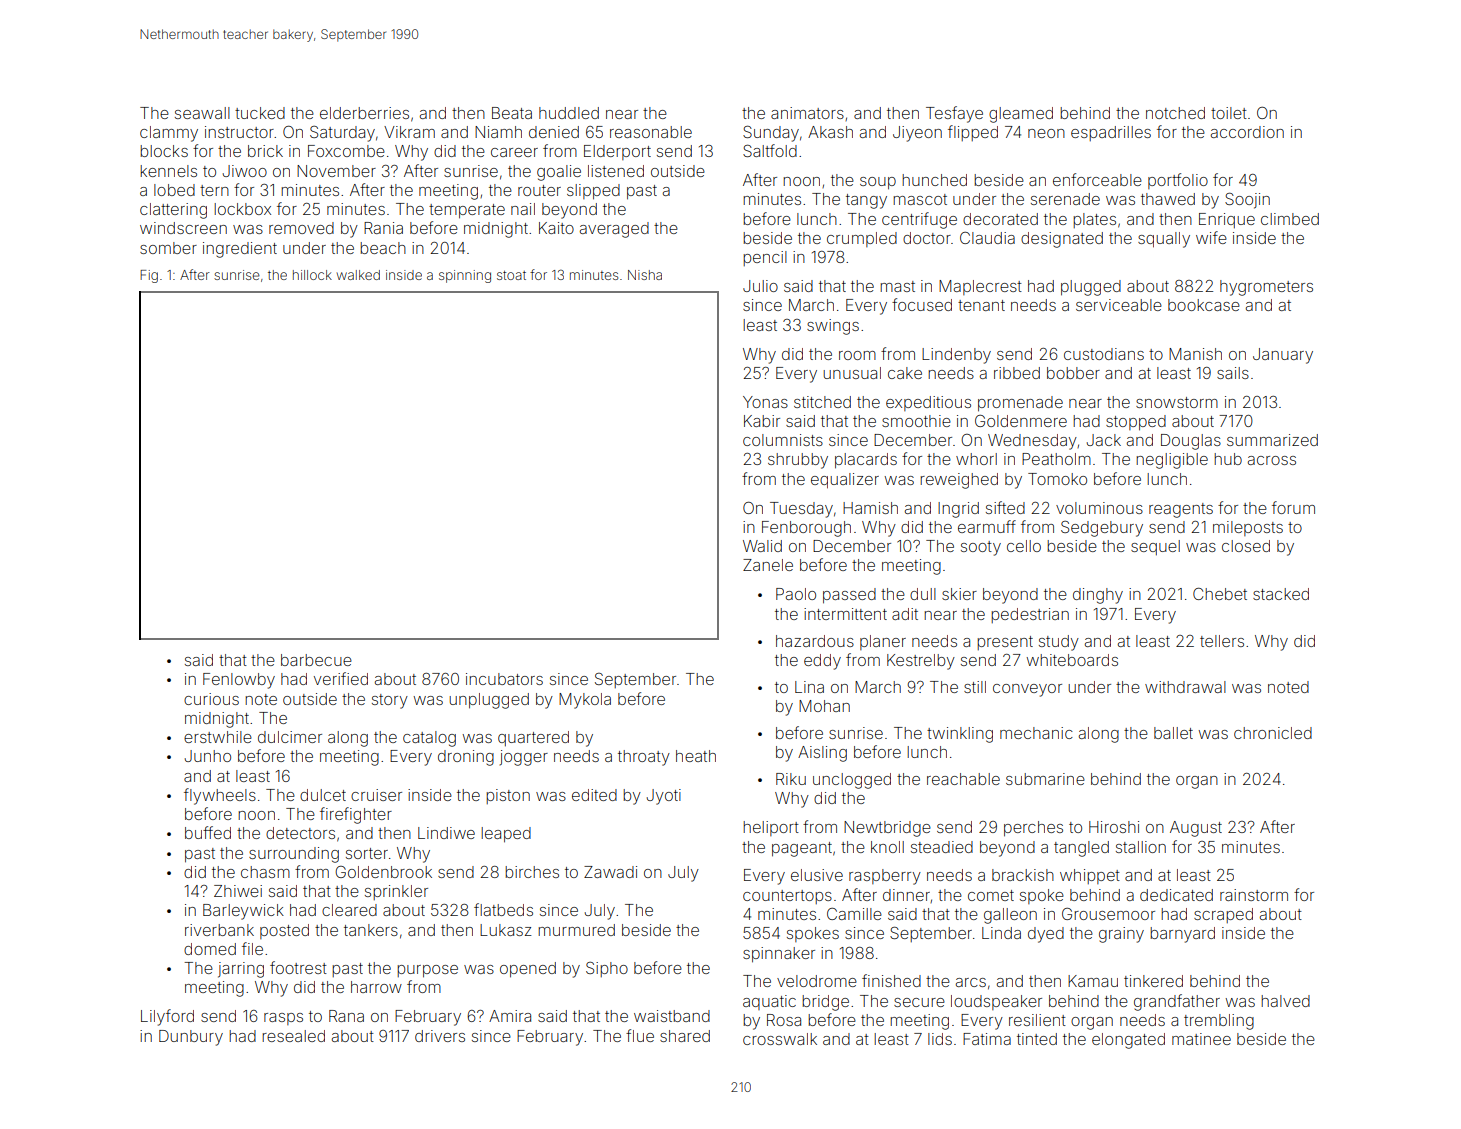 The width and height of the image is (1461, 1129). I want to click on serviceable, so click(1119, 305).
